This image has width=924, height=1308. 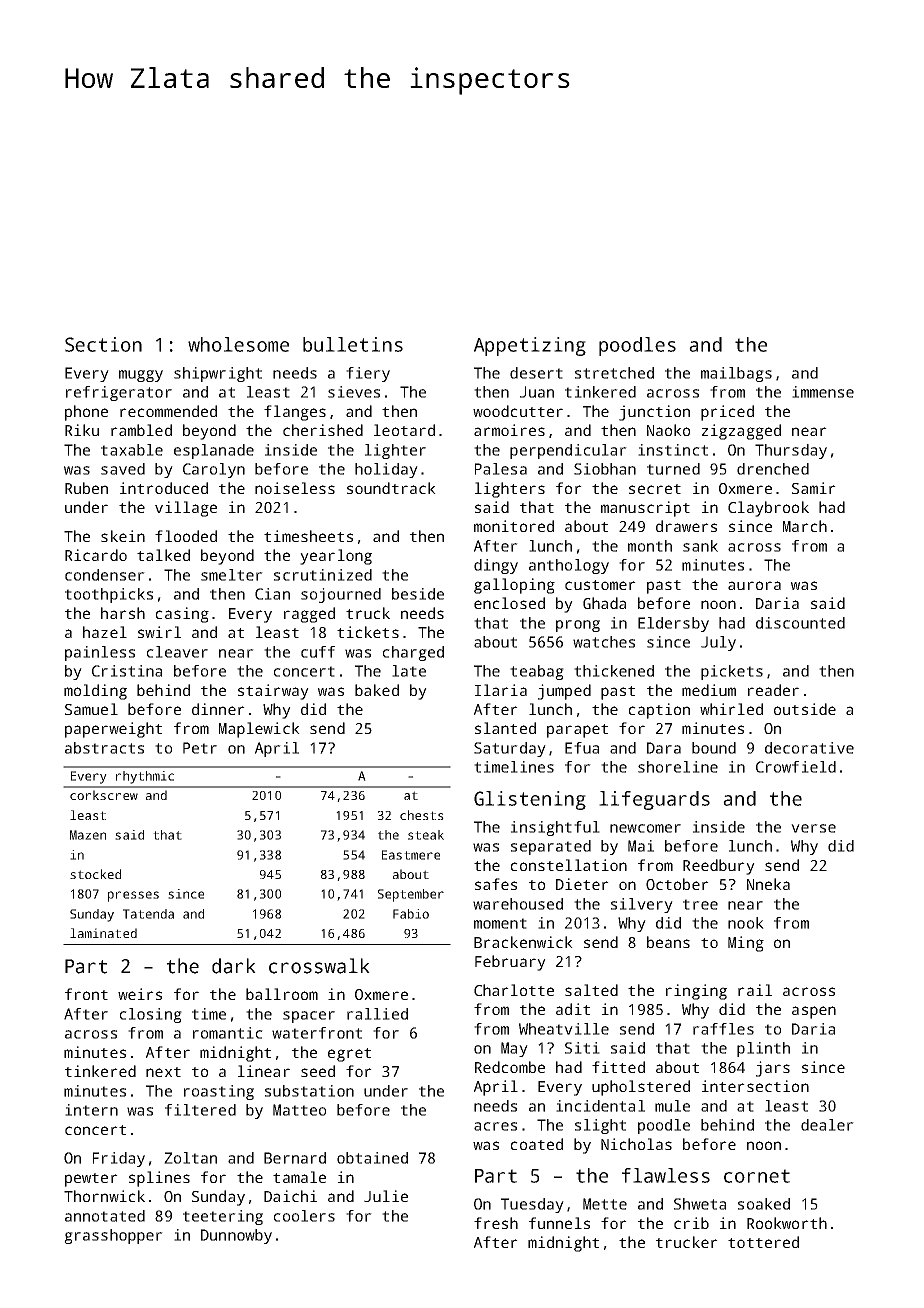 I want to click on Tatenda, so click(x=148, y=914).
